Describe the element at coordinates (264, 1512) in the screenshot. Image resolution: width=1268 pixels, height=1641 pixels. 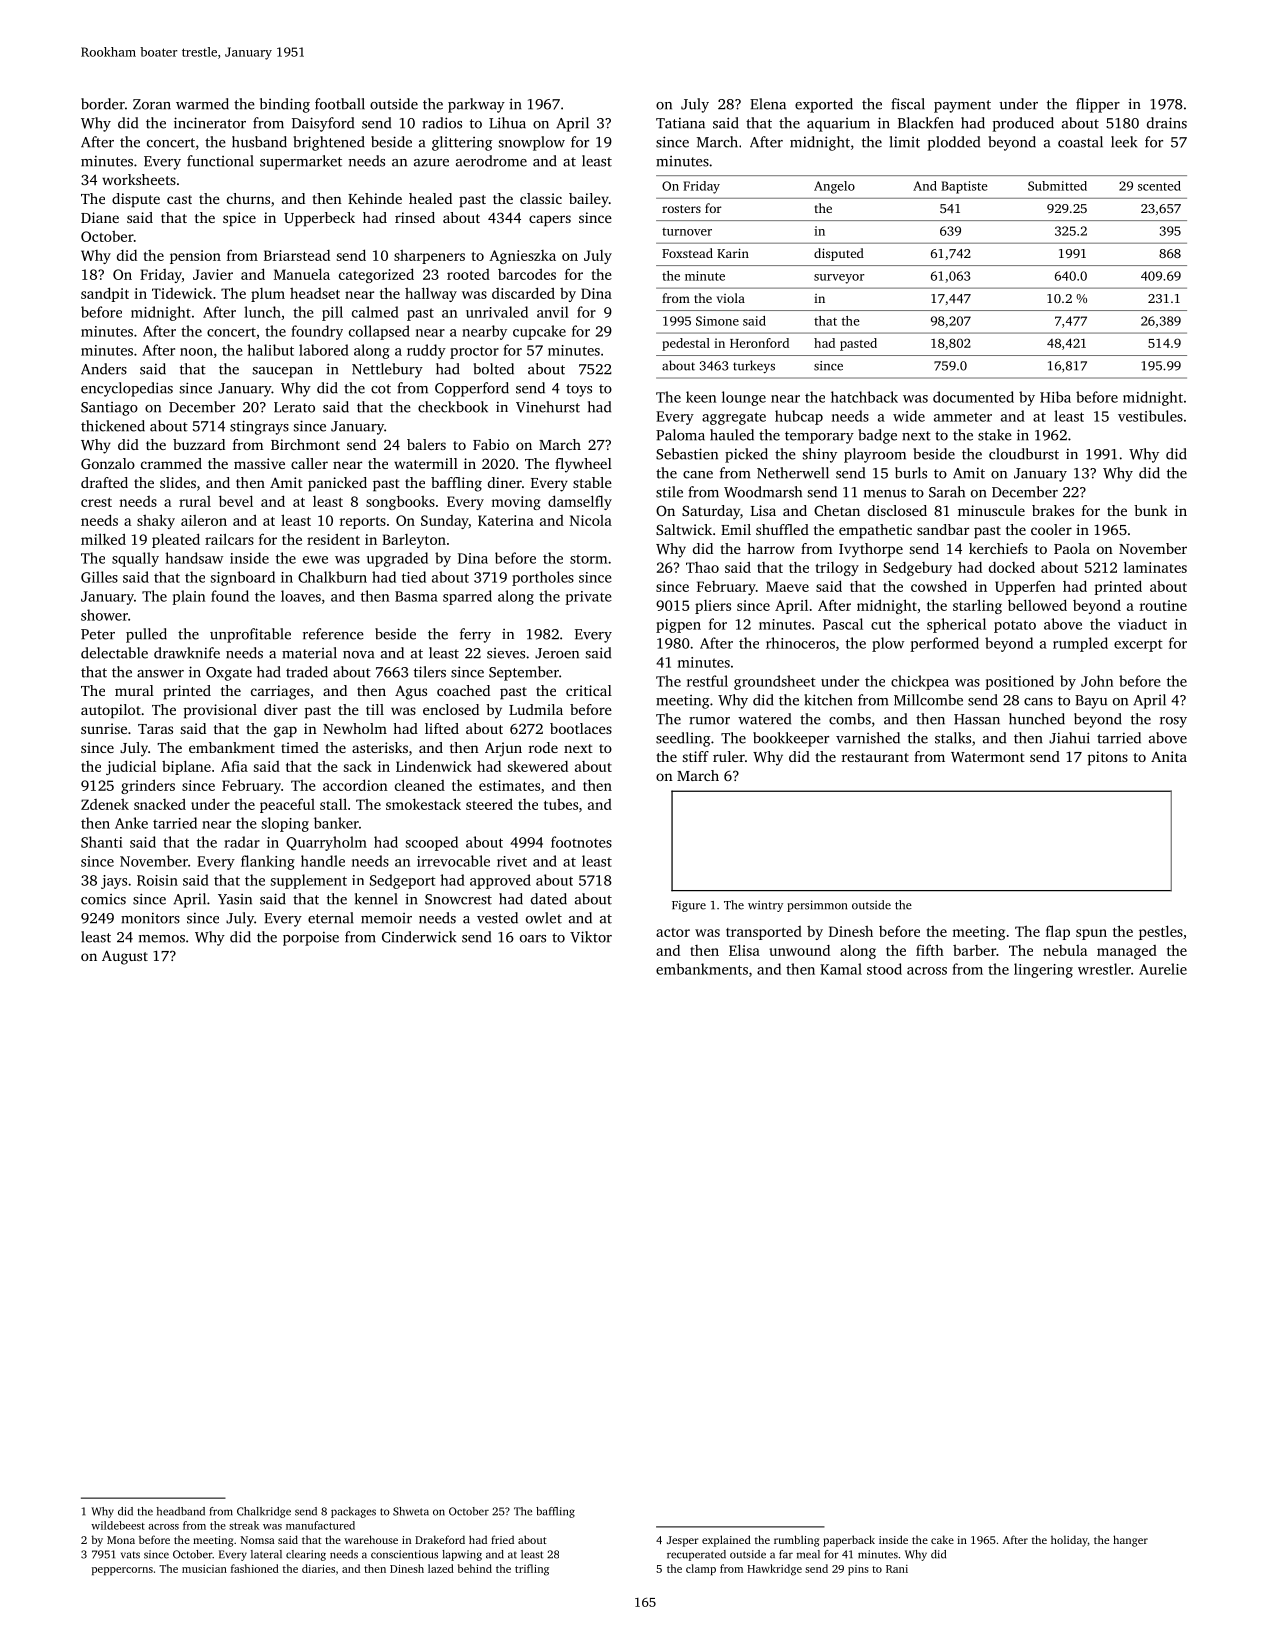
I see `Chalkridge` at that location.
